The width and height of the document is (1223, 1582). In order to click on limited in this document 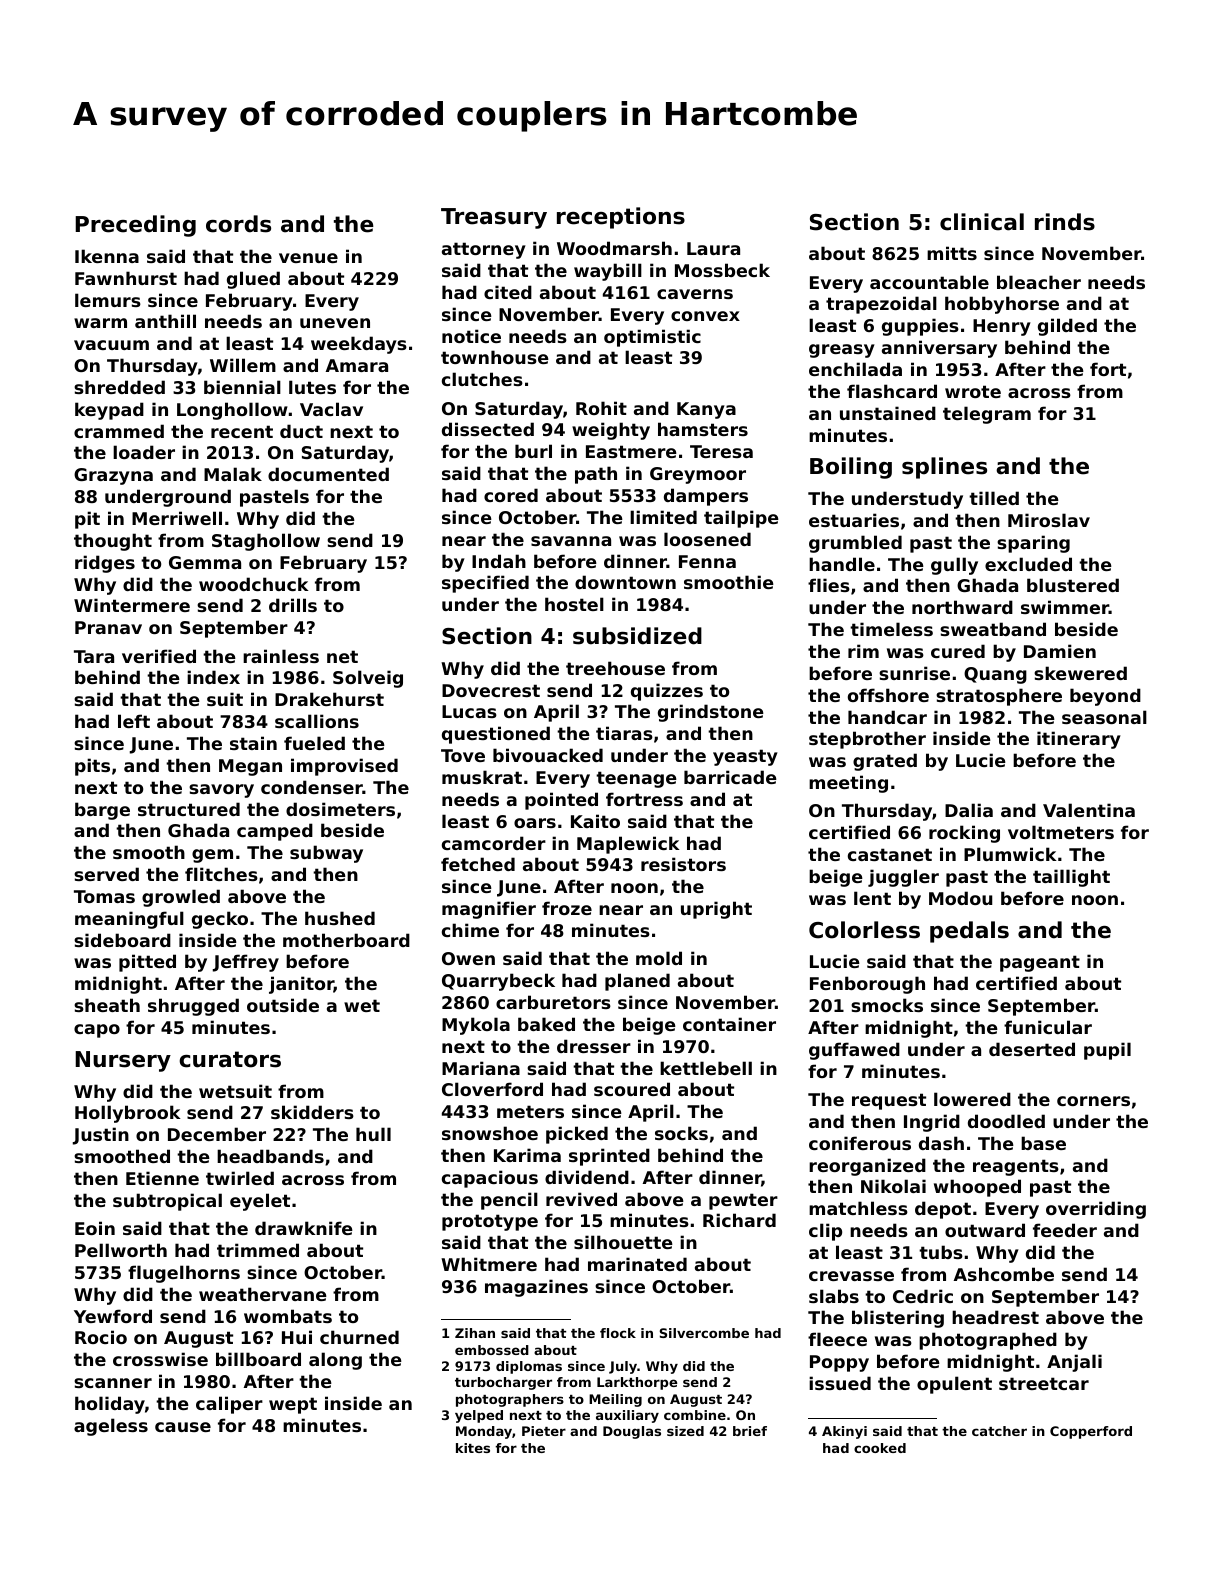, I will do `click(663, 517)`.
